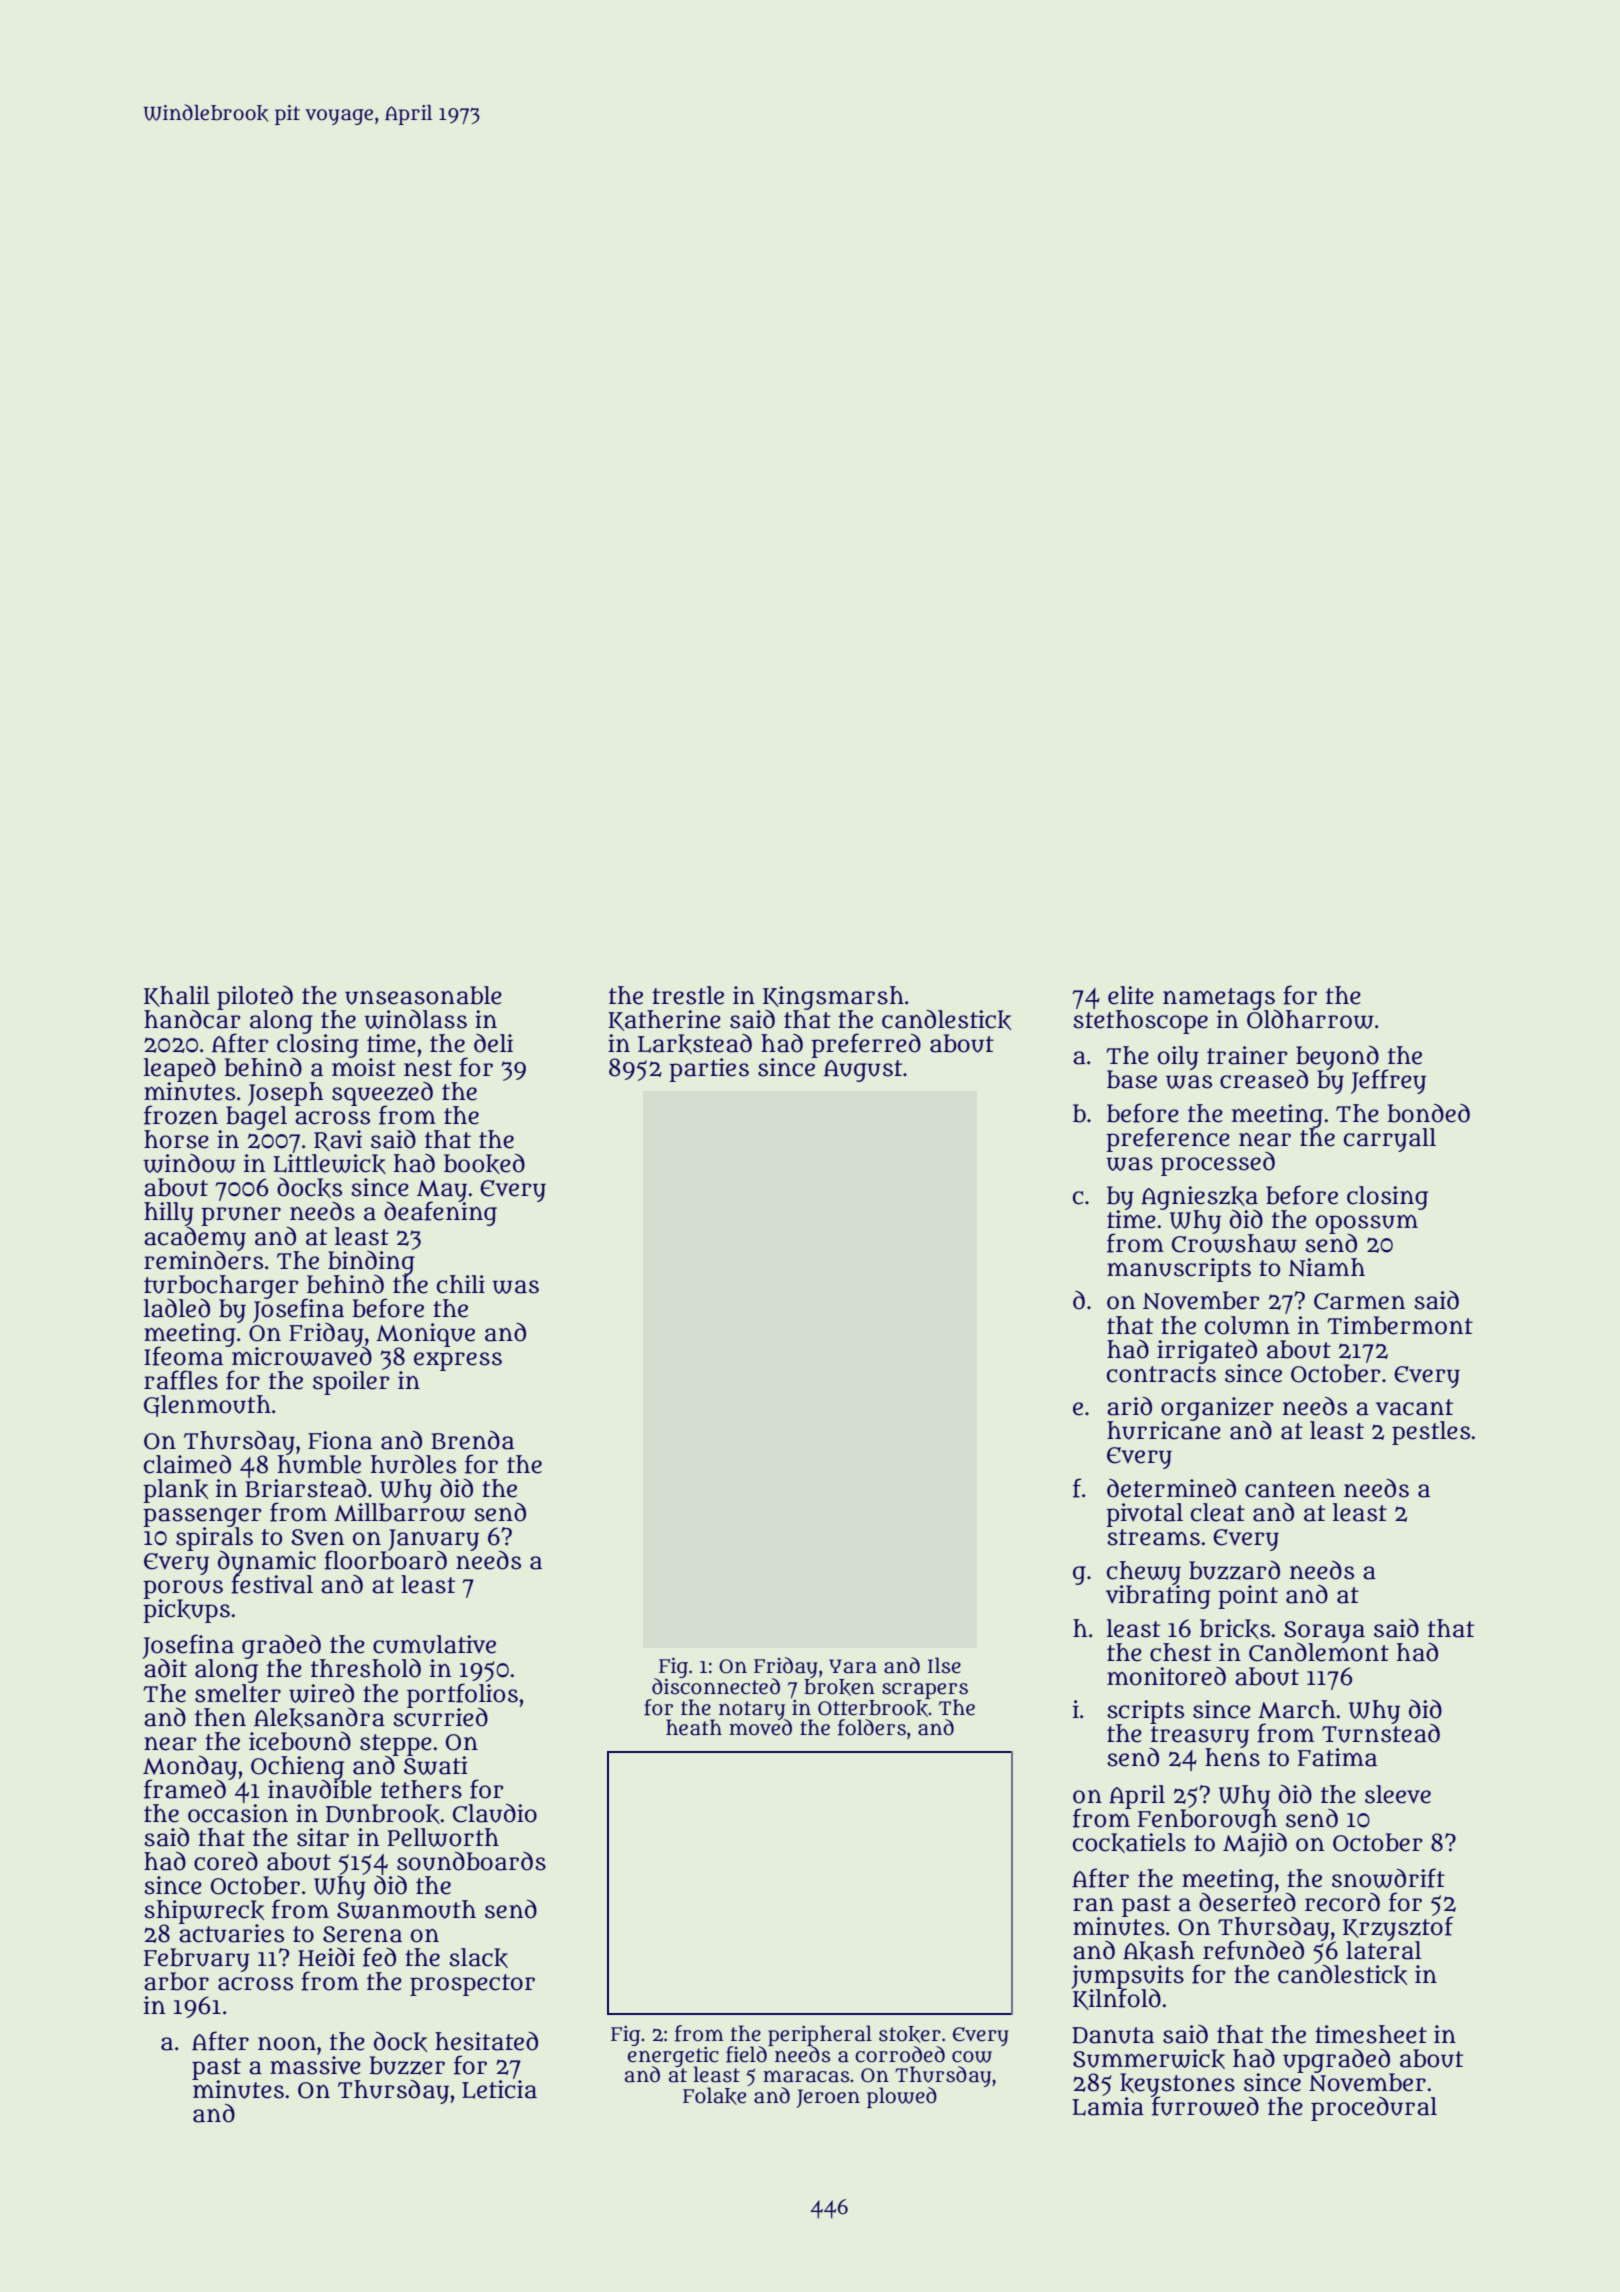  I want to click on Leticia, so click(499, 2089).
